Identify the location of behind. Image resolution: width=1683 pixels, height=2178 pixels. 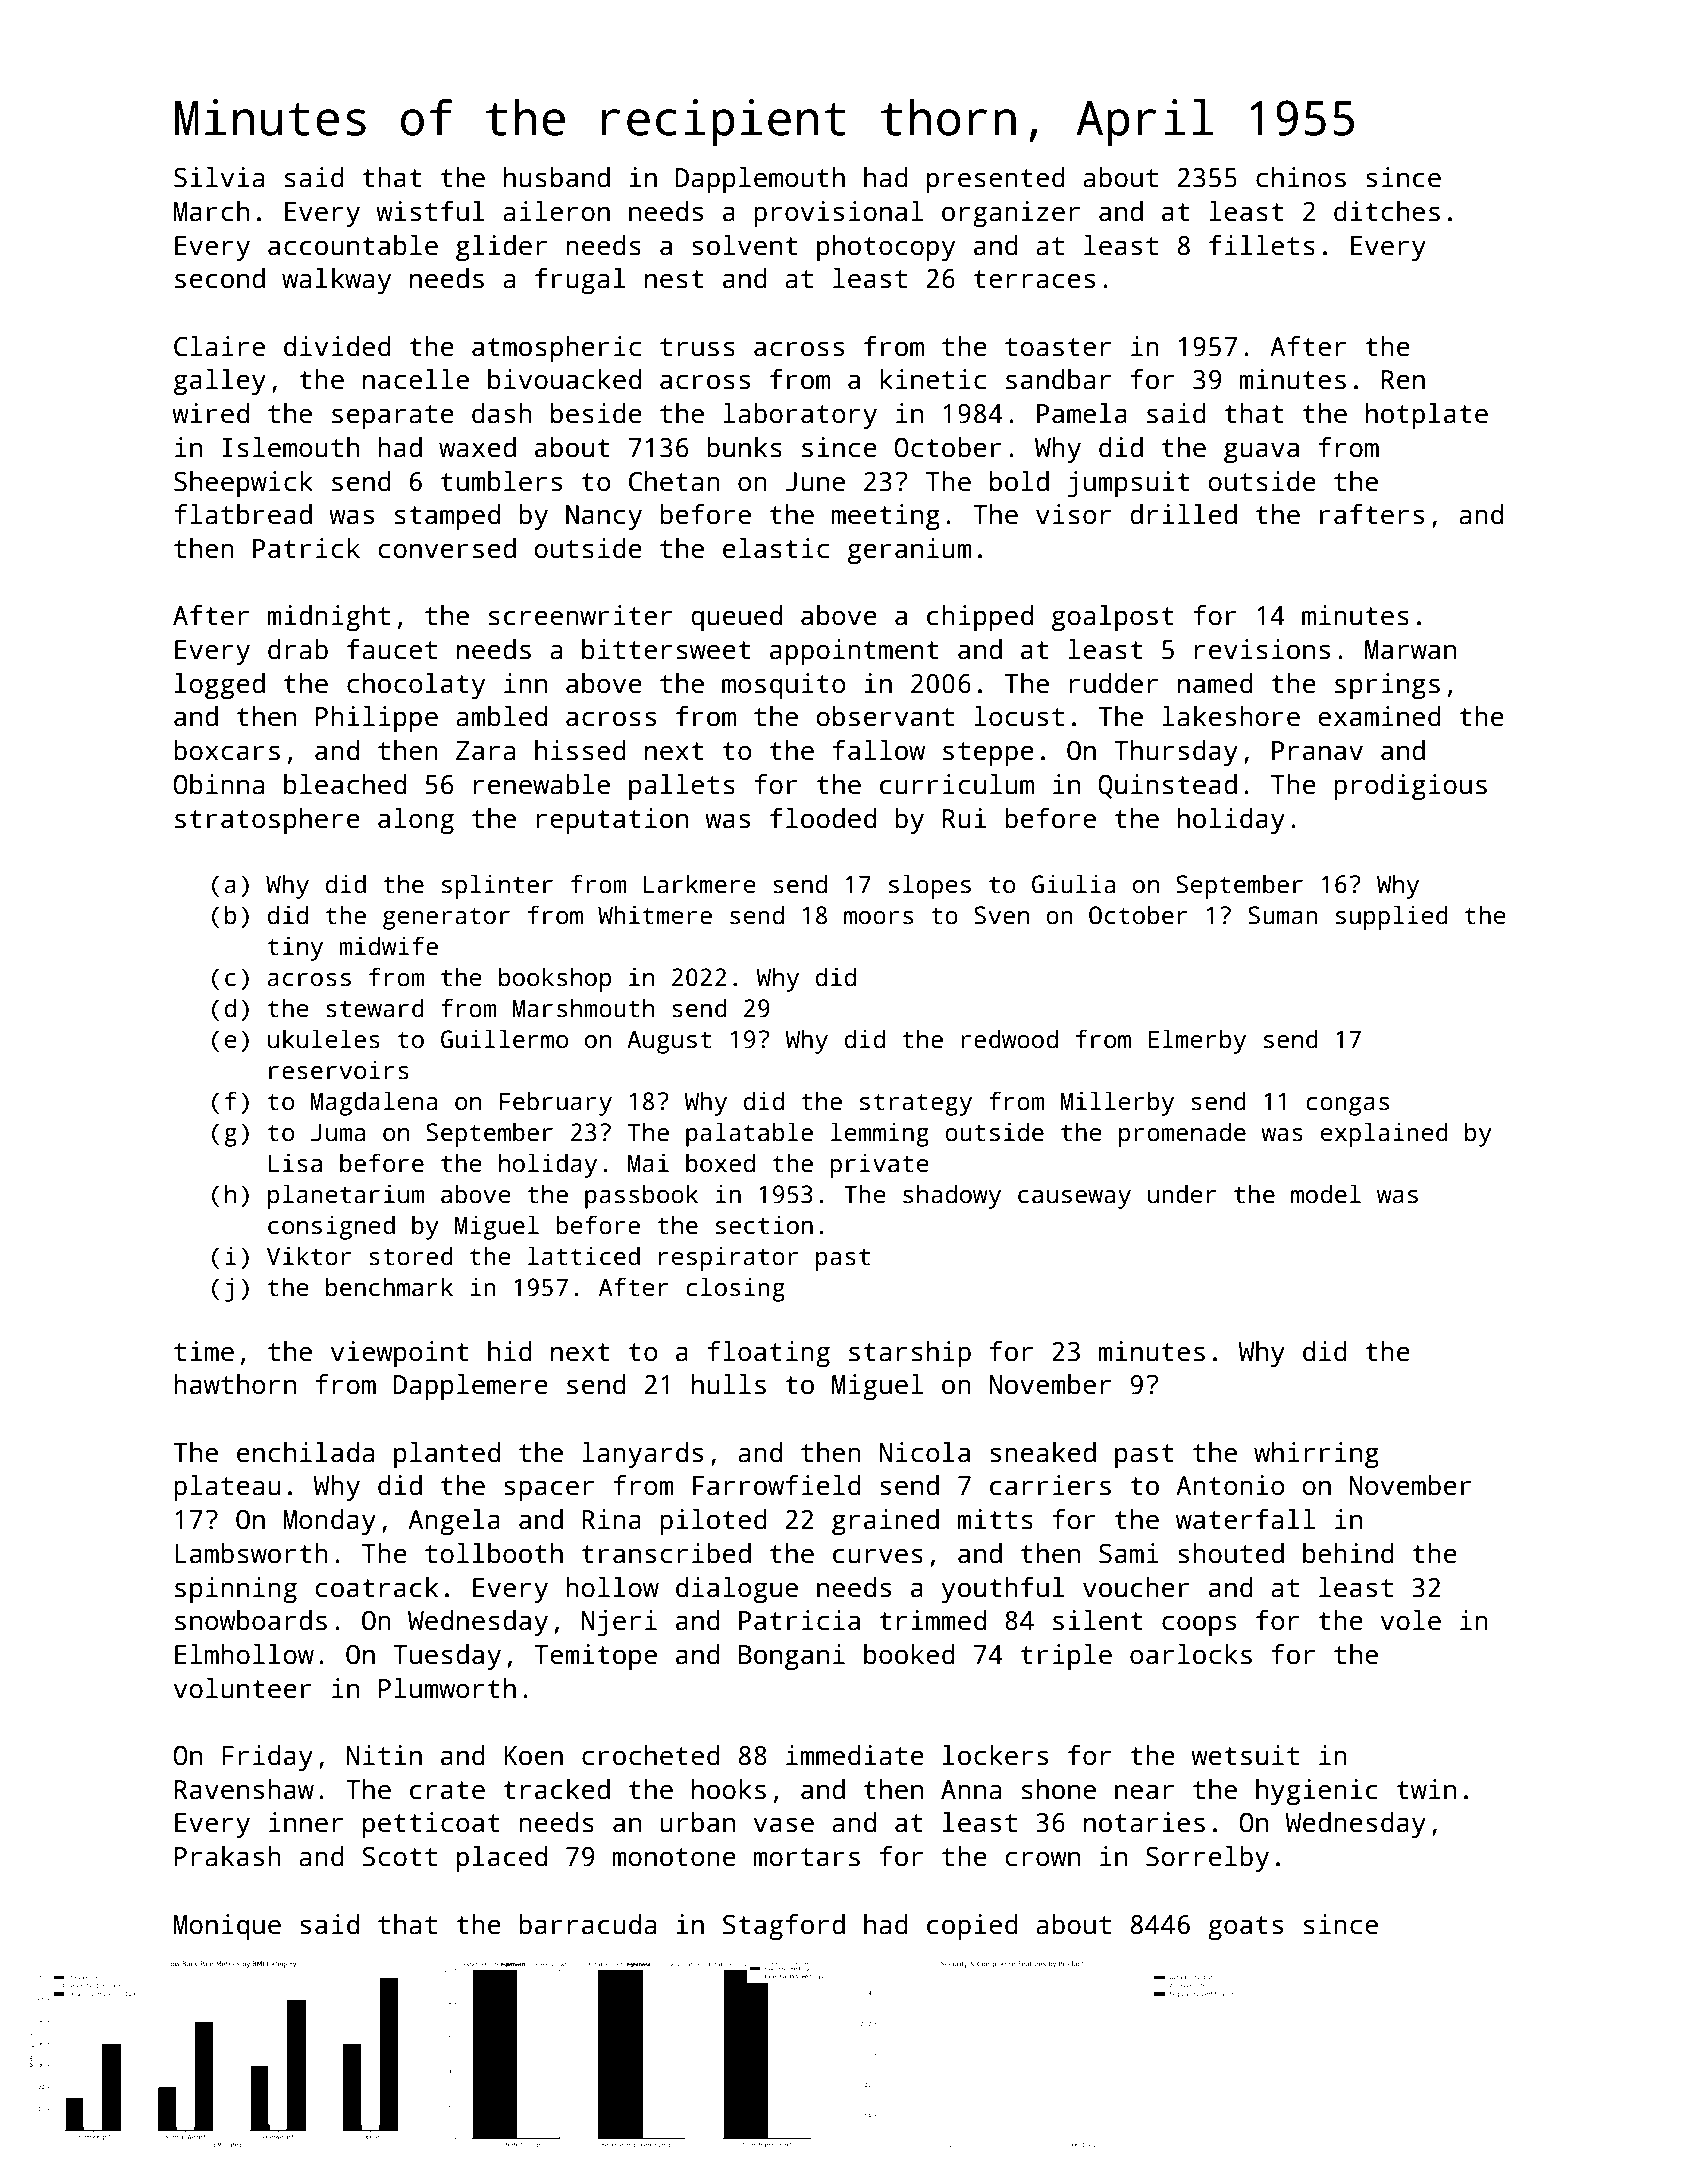
(1348, 1553).
